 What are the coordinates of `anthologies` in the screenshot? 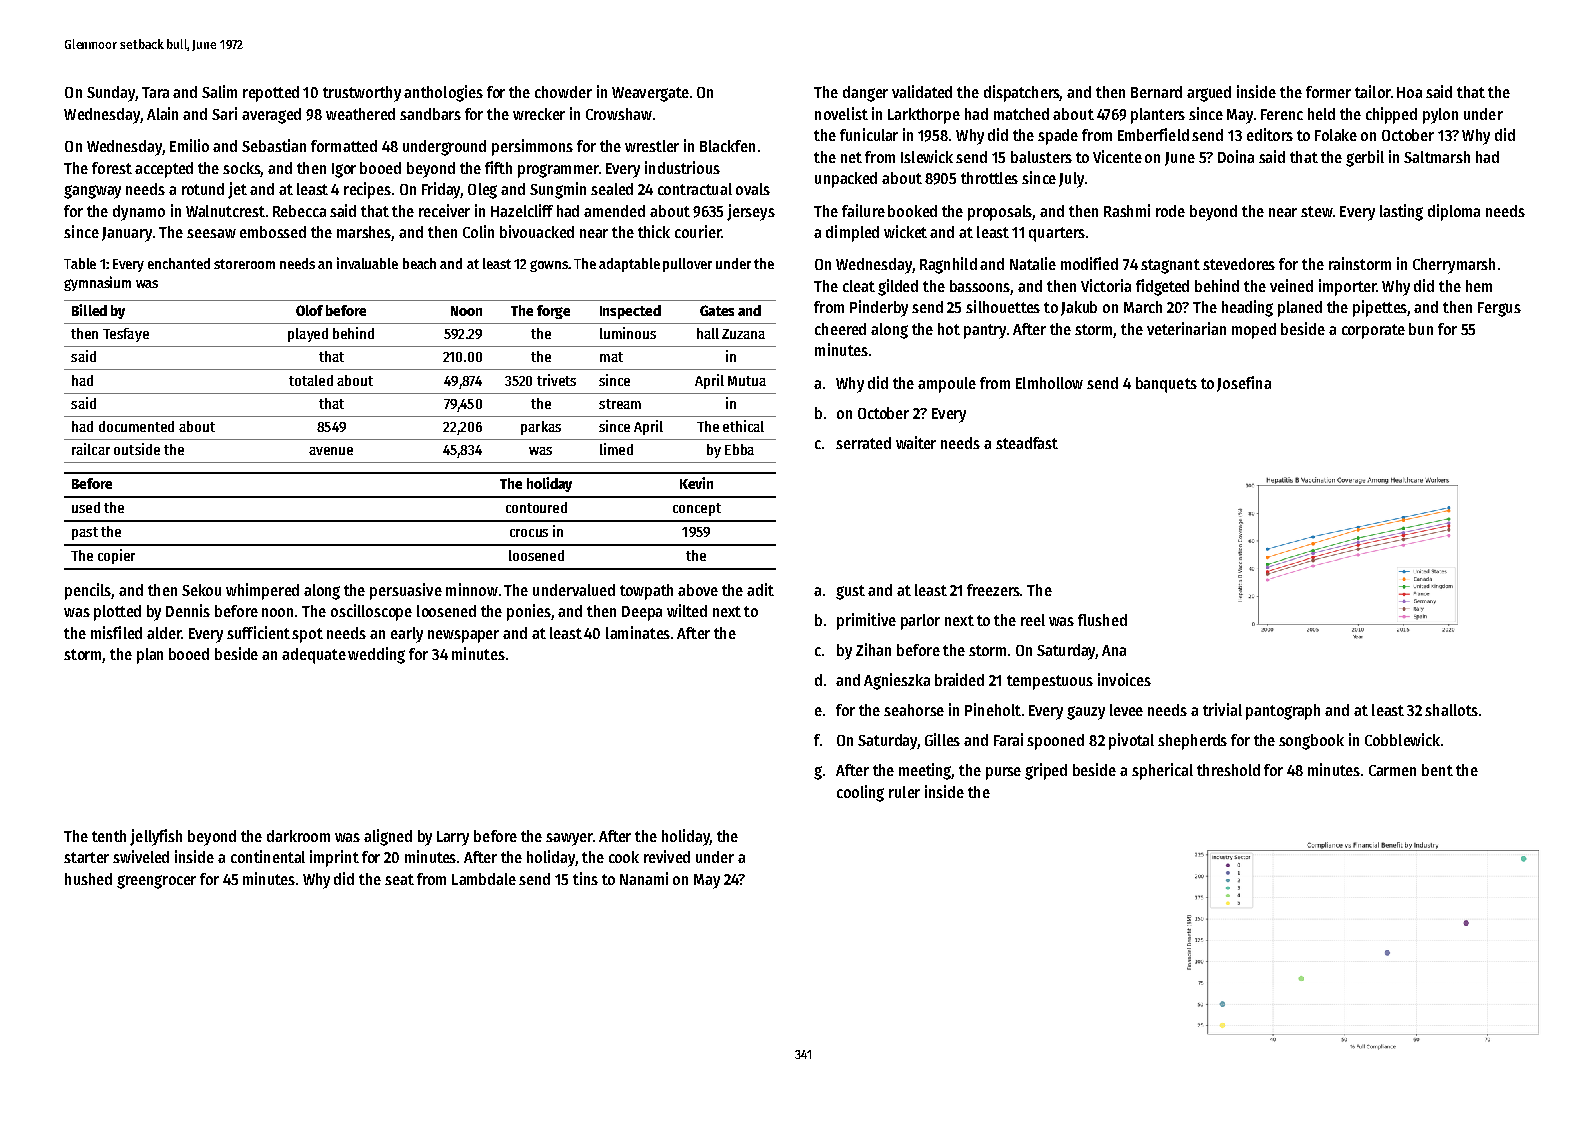 It's located at (443, 93).
